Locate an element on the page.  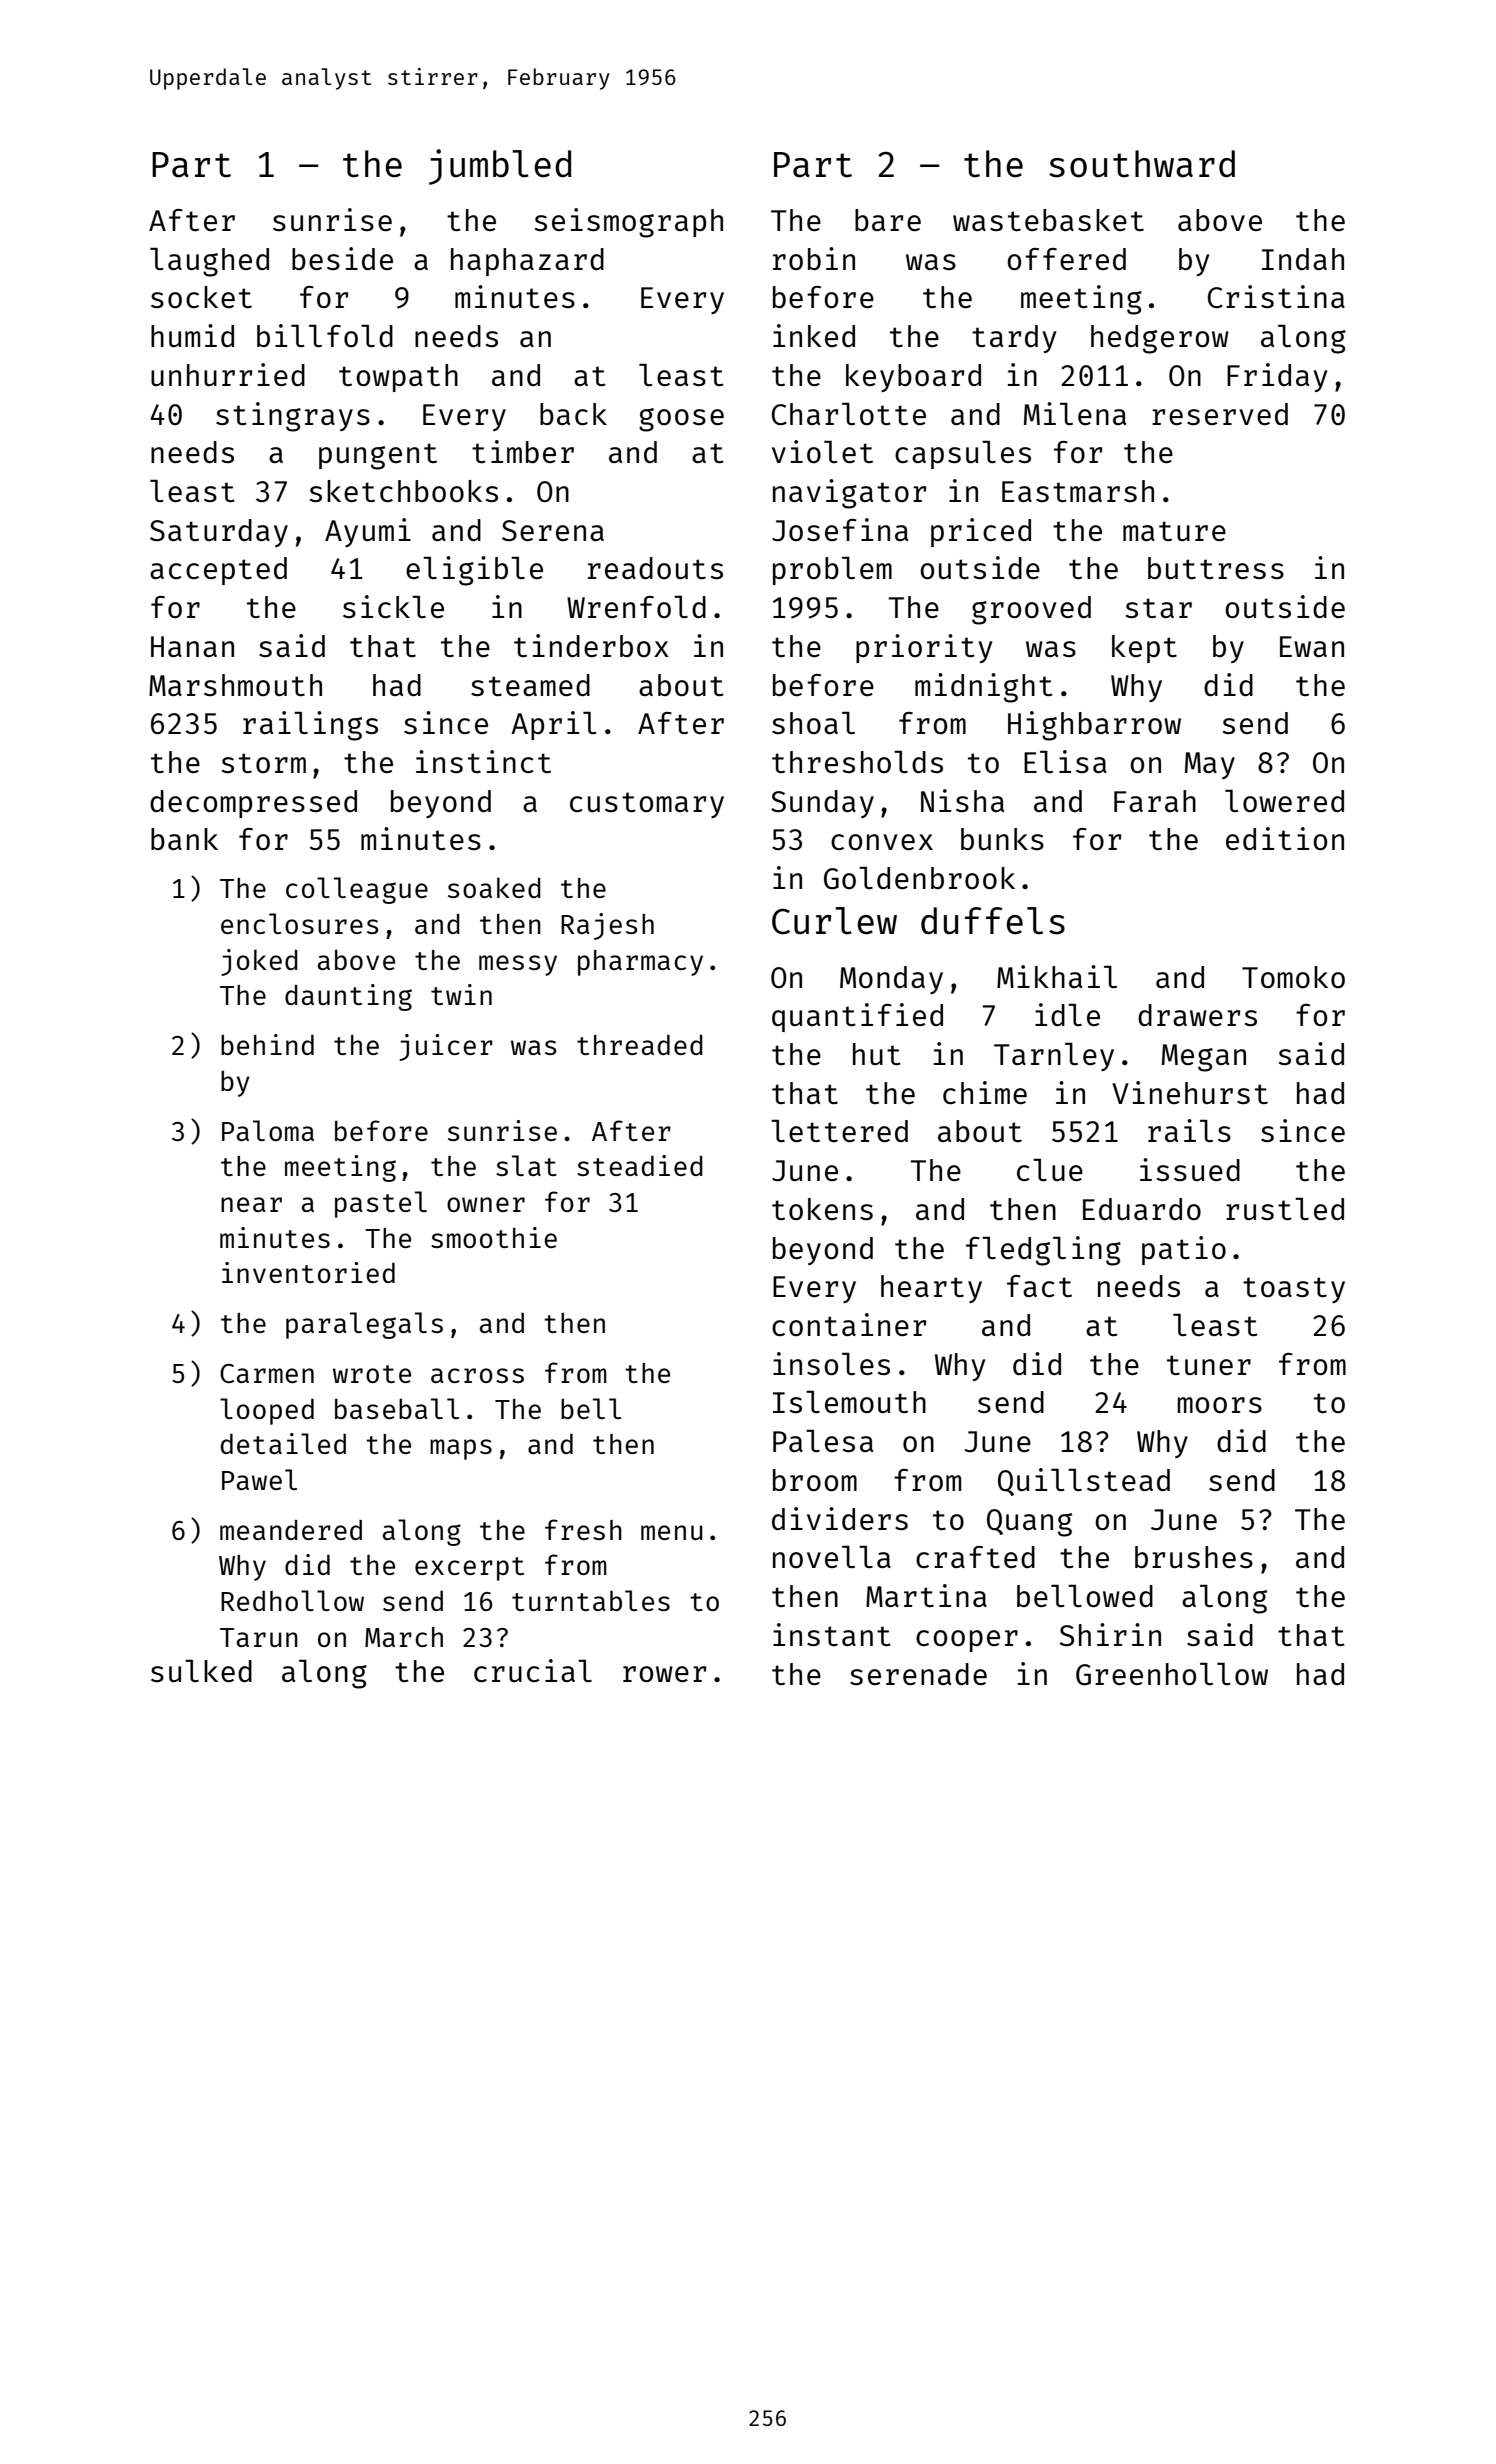
bunks is located at coordinates (1002, 839).
